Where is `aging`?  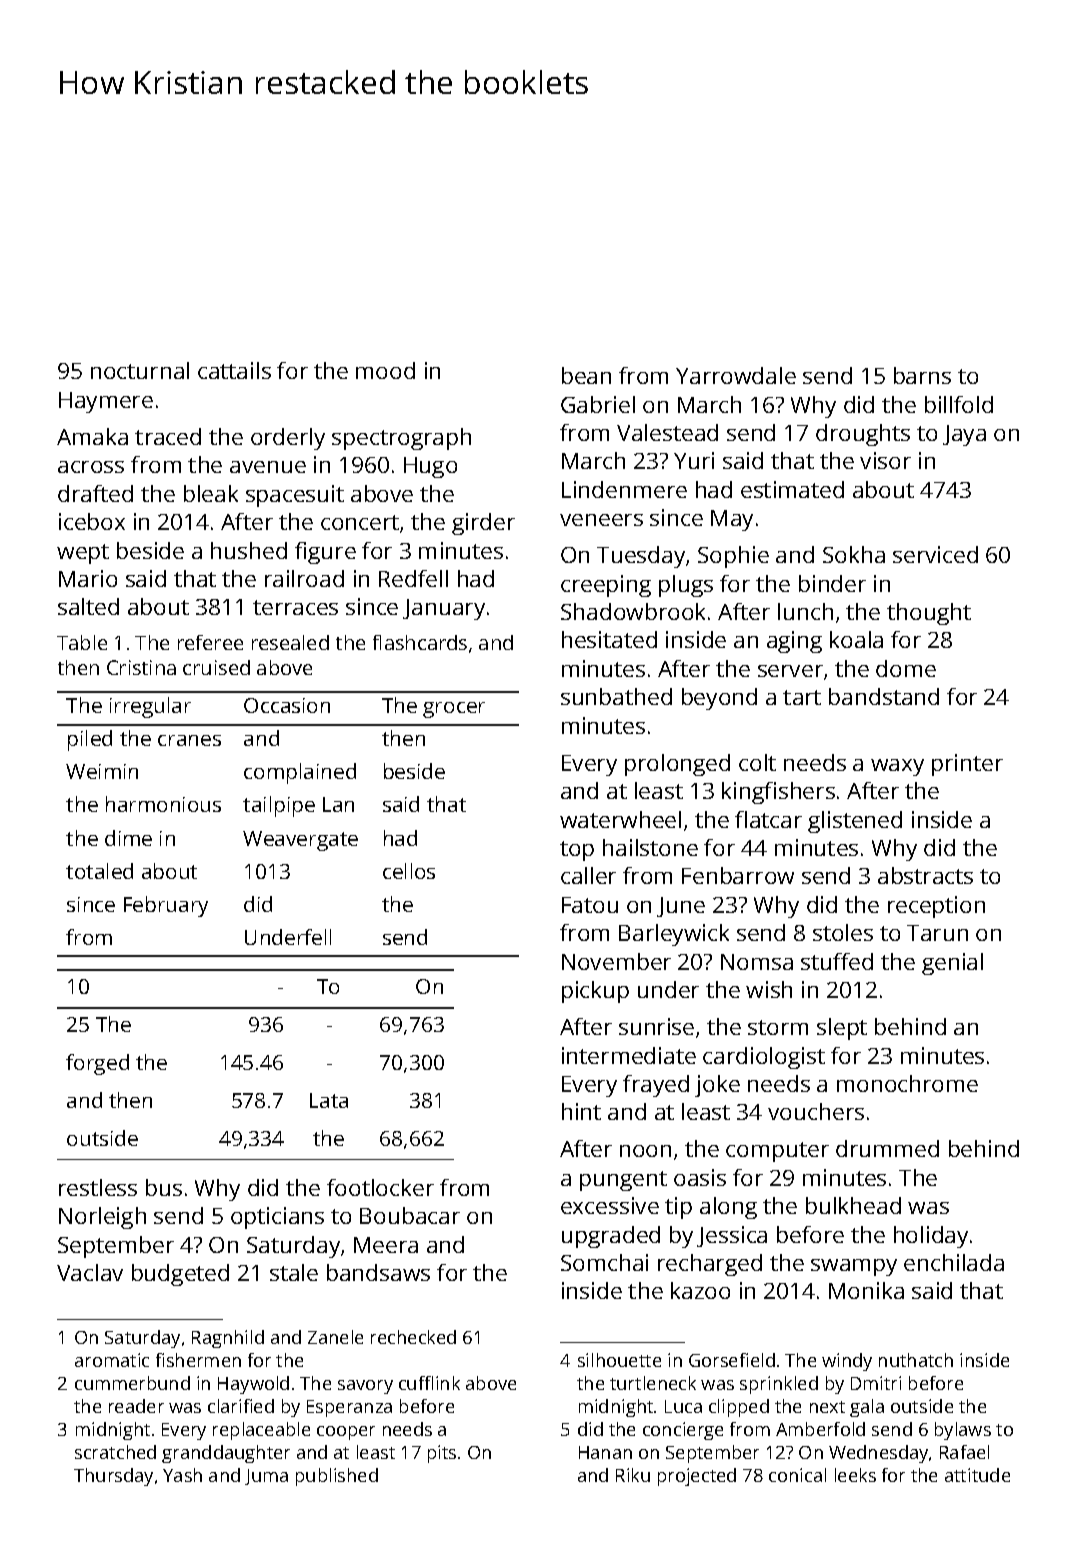
aging is located at coordinates (794, 642).
